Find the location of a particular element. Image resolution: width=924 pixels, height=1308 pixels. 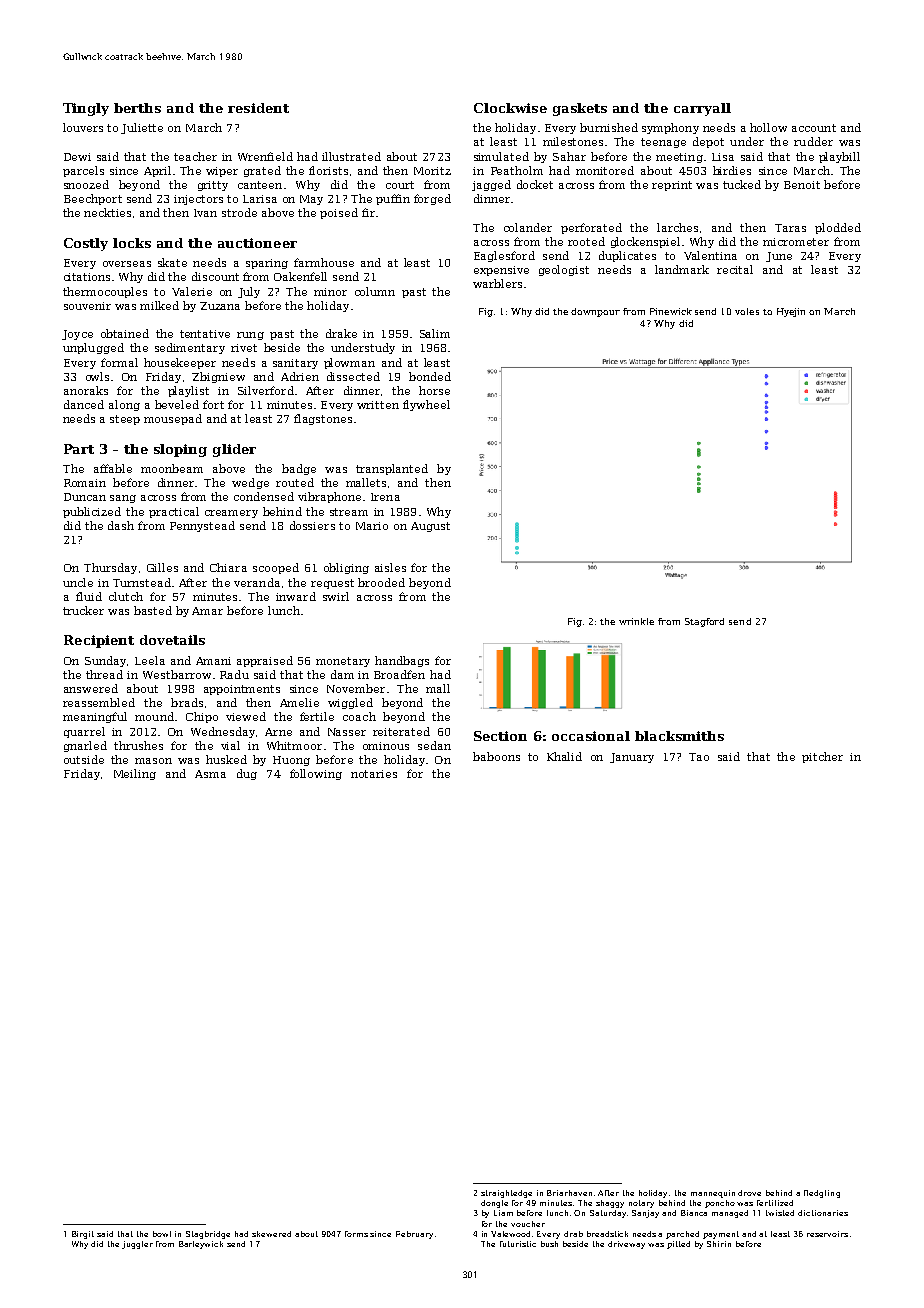

drab is located at coordinates (573, 1234).
